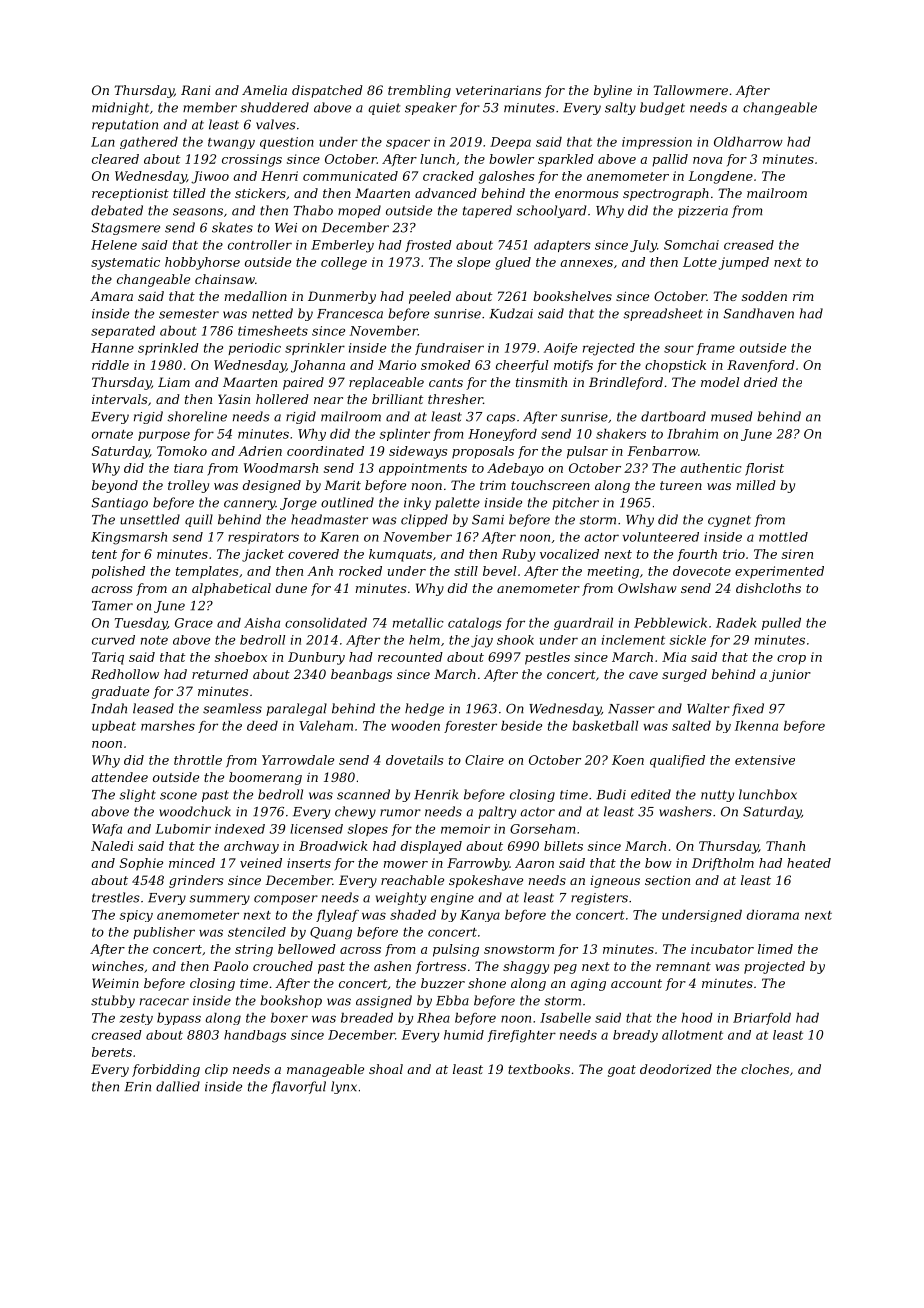 The height and width of the screenshot is (1308, 924). I want to click on schoolyard, so click(551, 211).
